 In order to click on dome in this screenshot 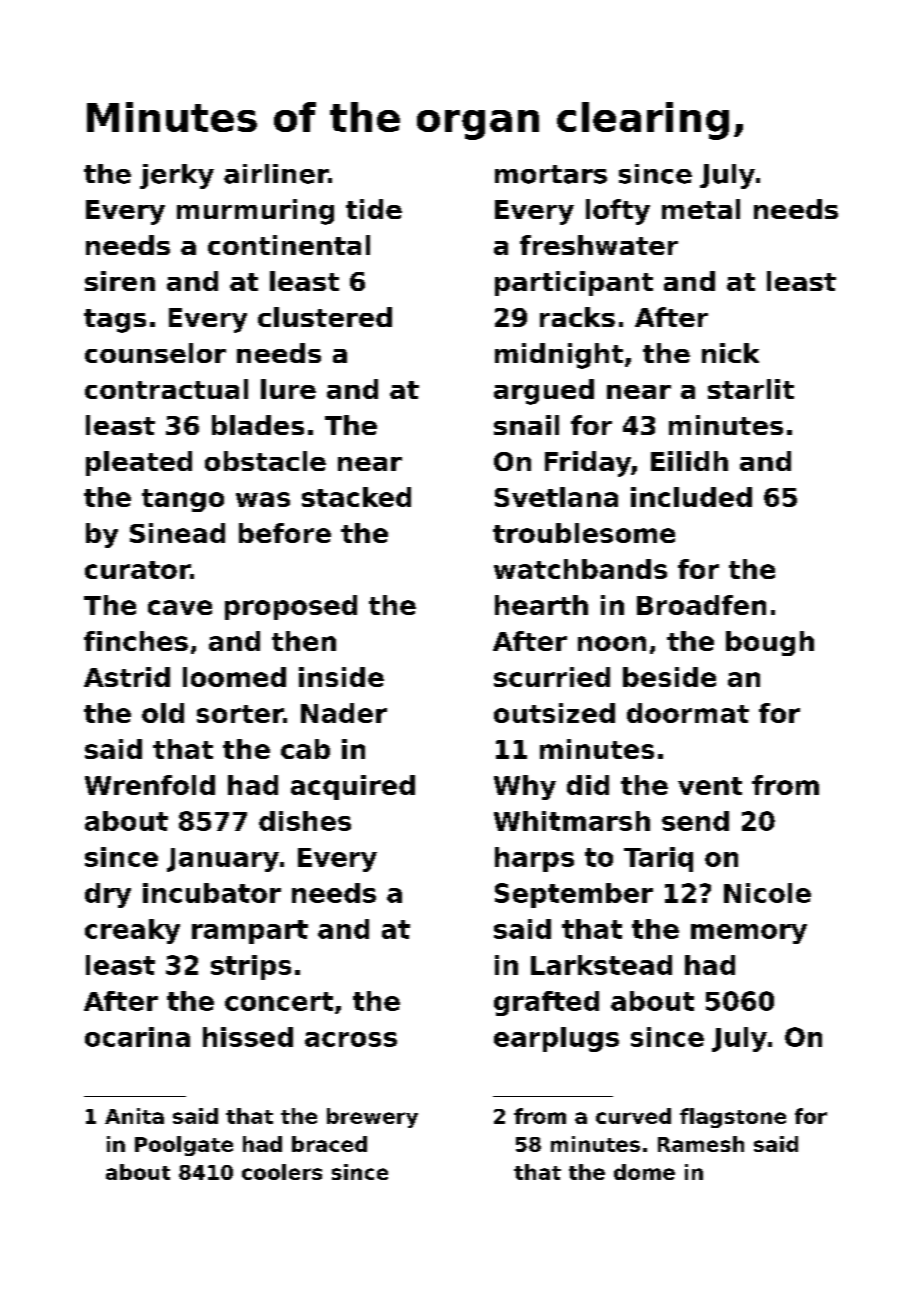, I will do `click(644, 1172)`.
